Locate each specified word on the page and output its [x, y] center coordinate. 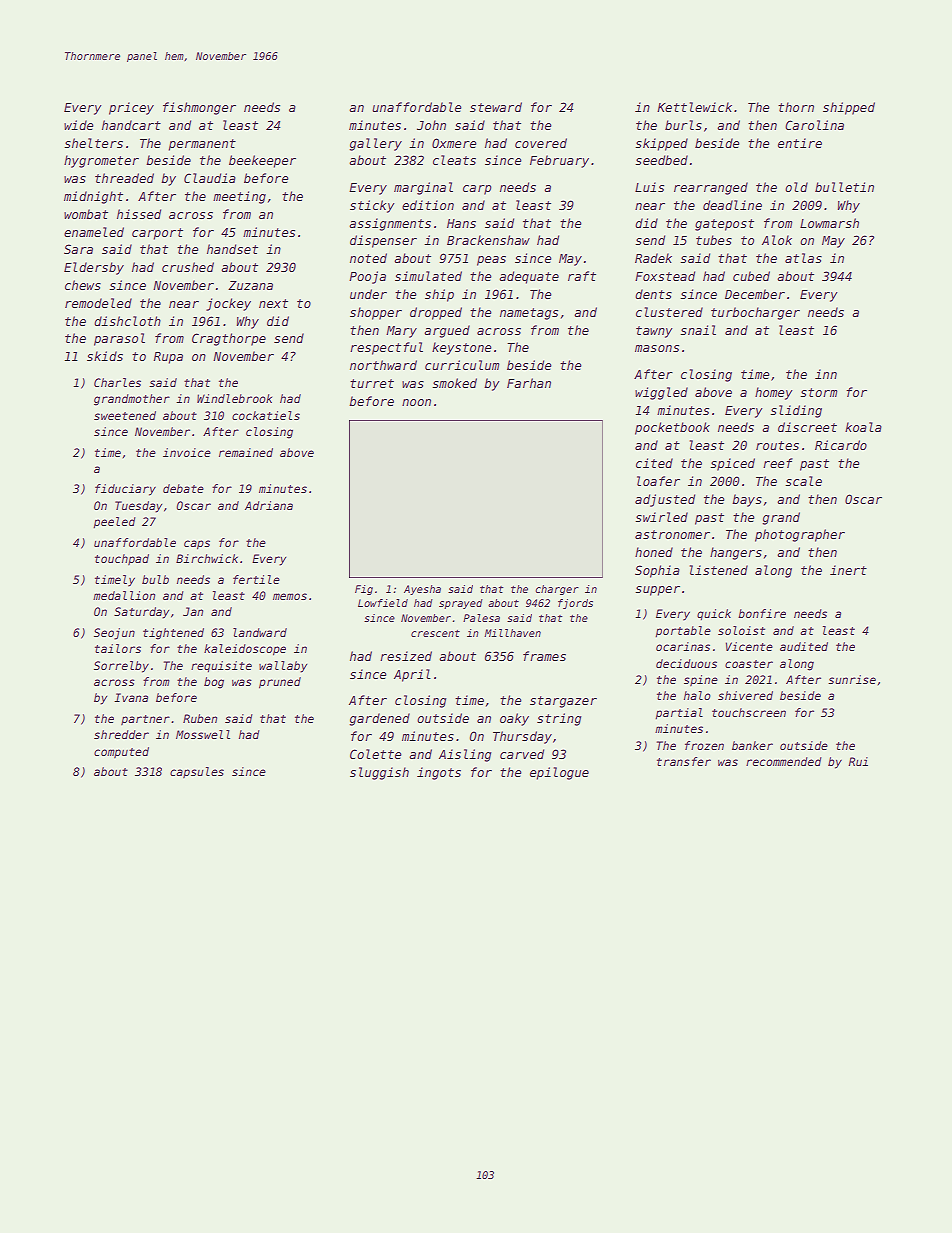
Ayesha [422, 590]
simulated [428, 276]
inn [826, 374]
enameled [94, 232]
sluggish [379, 773]
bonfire [762, 613]
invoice [187, 452]
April [412, 675]
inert [848, 570]
